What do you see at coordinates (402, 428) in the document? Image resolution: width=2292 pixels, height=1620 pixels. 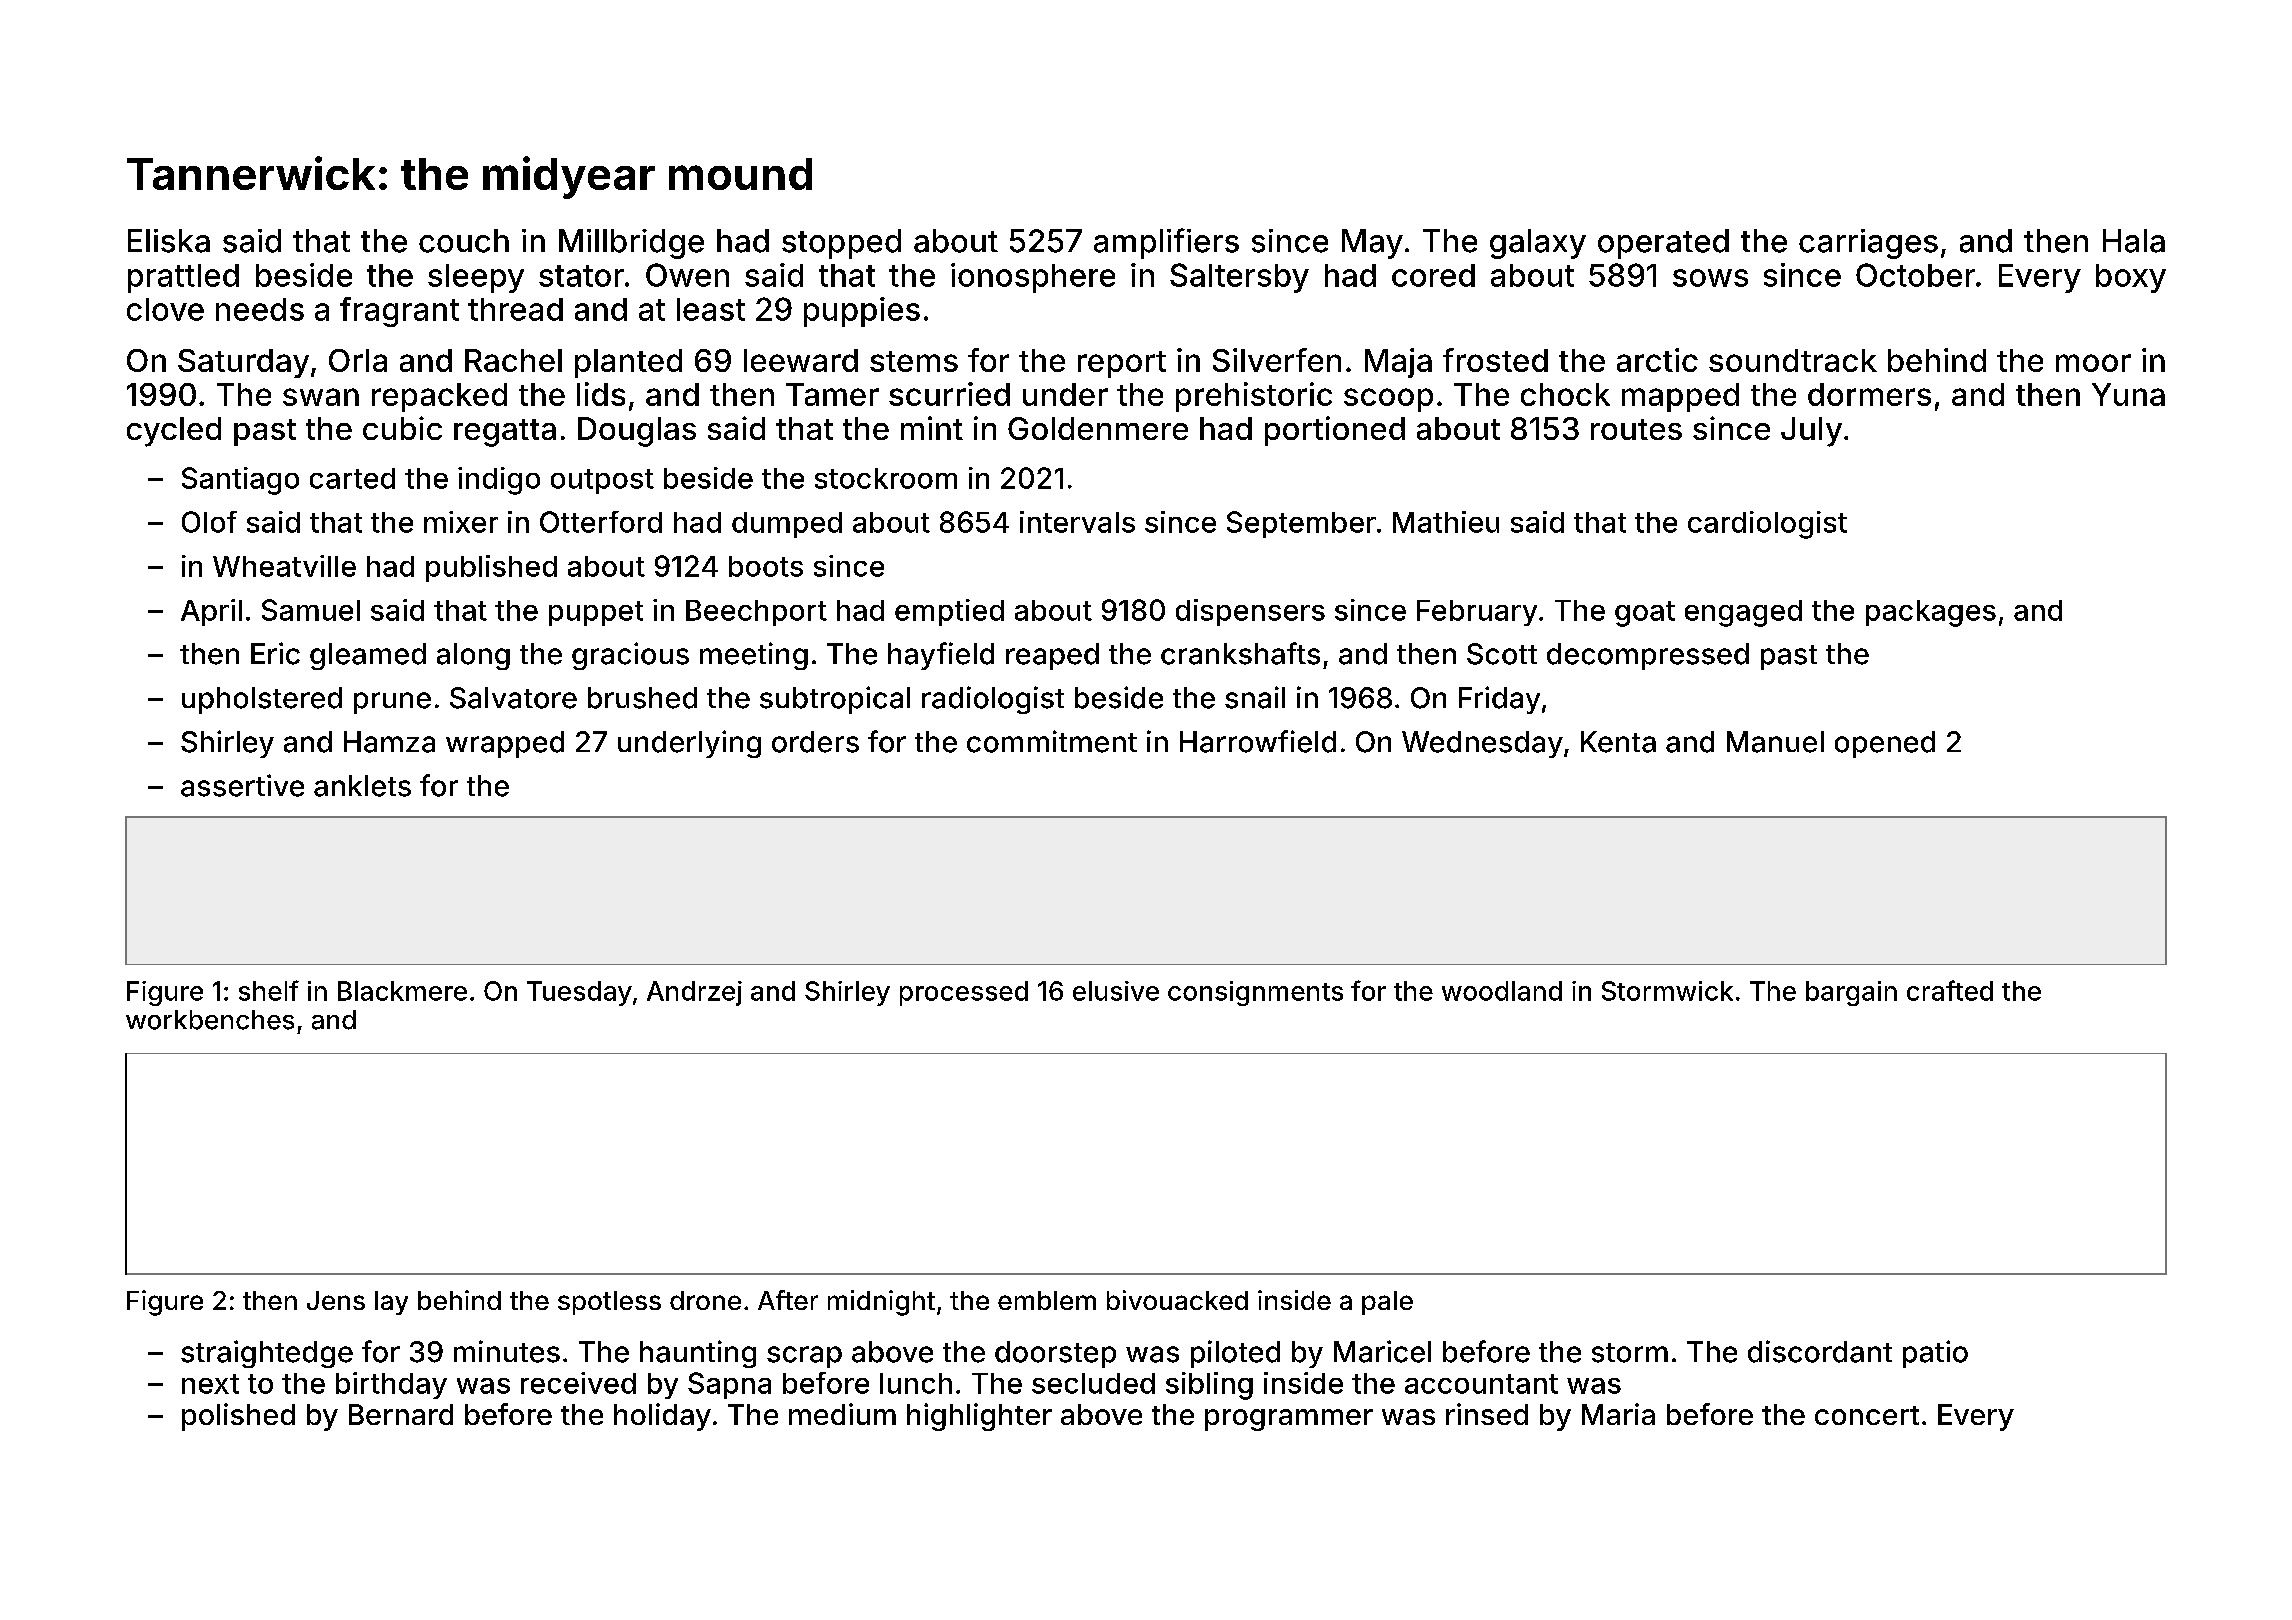 I see `cubic` at bounding box center [402, 428].
